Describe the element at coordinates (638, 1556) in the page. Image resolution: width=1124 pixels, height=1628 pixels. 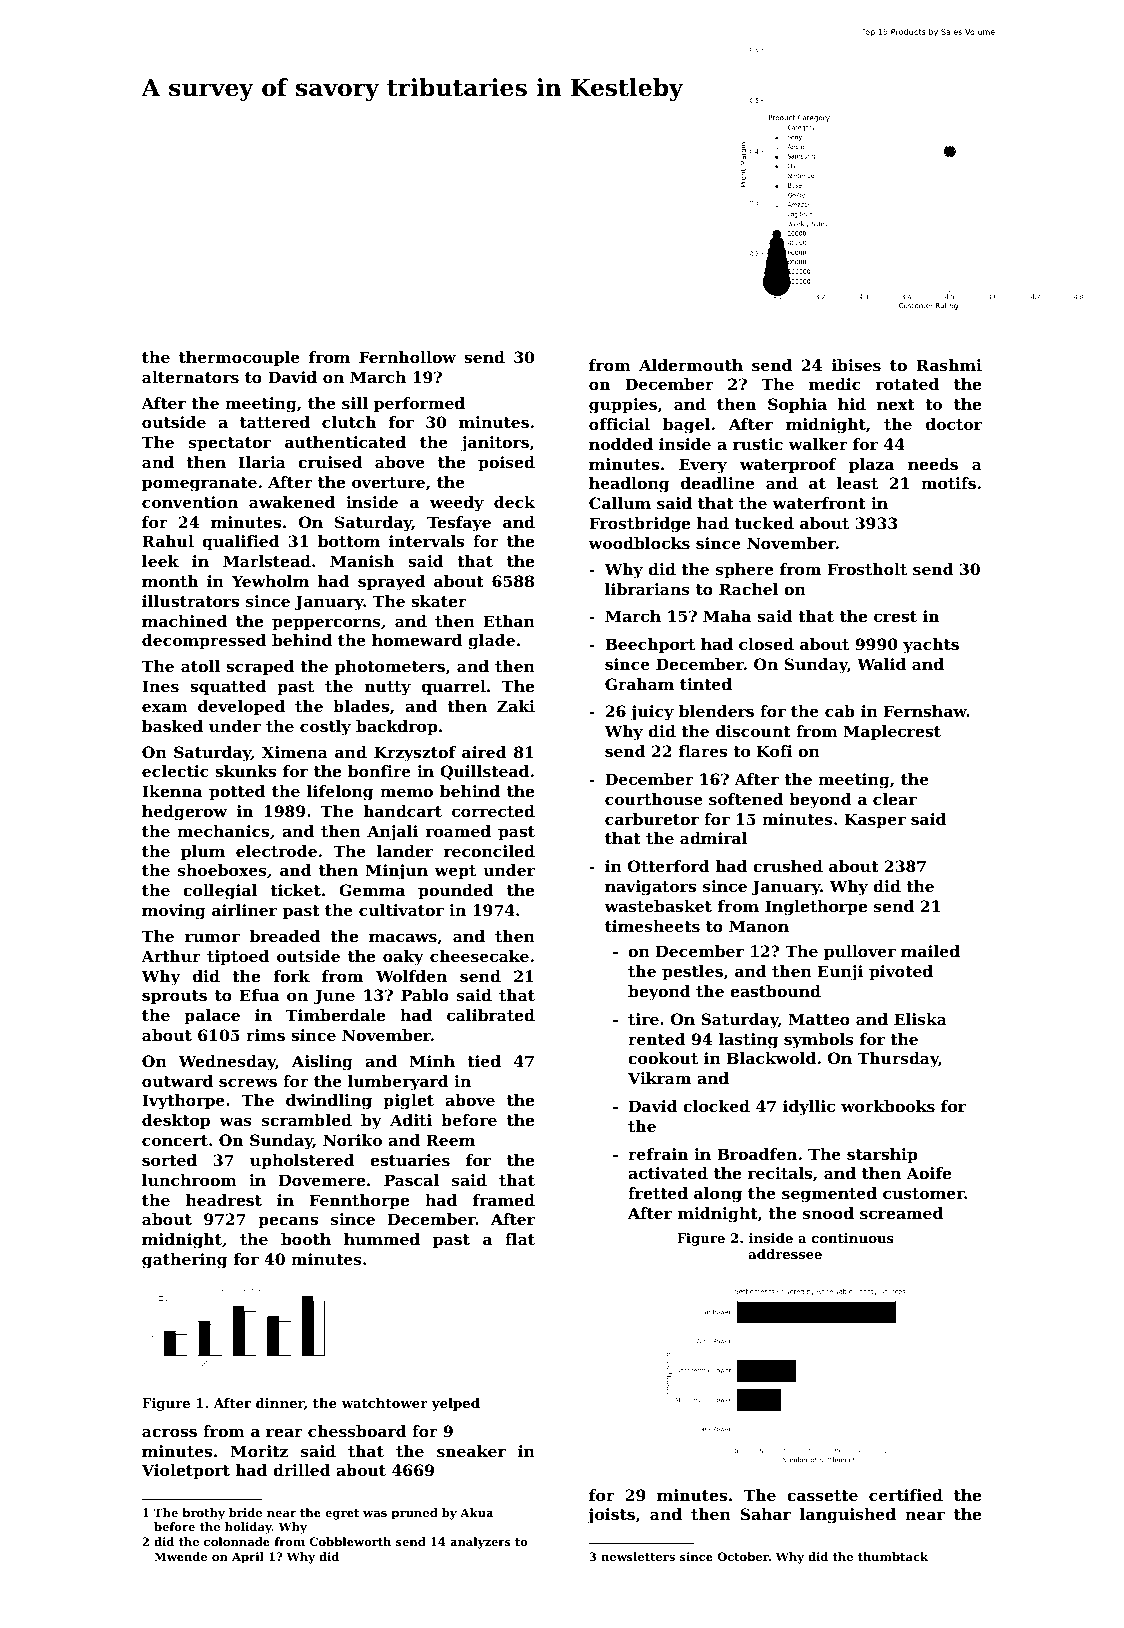
I see `newsletters` at that location.
